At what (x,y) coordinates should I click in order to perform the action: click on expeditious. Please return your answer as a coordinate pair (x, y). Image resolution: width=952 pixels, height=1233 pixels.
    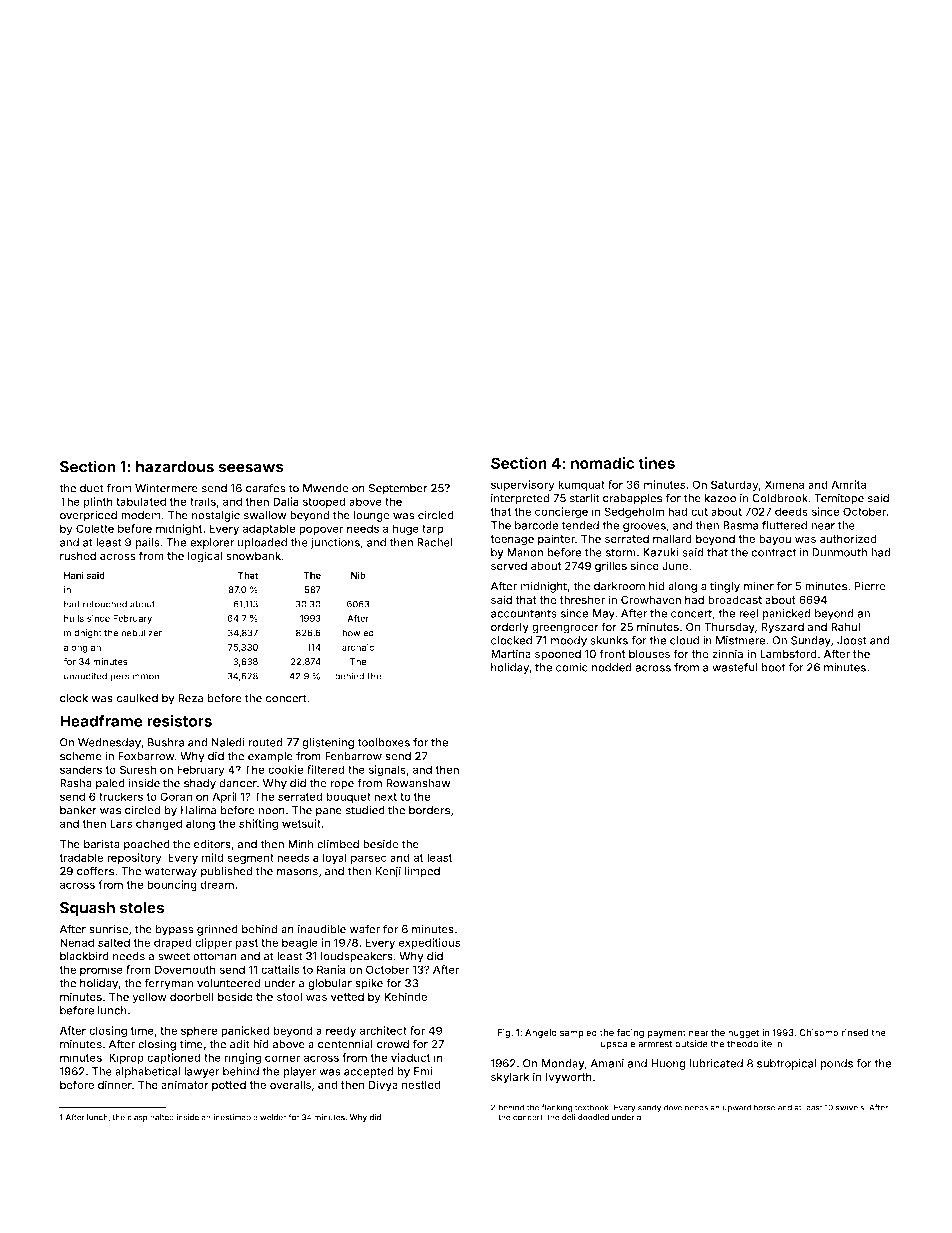
    Looking at the image, I should click on (429, 943).
